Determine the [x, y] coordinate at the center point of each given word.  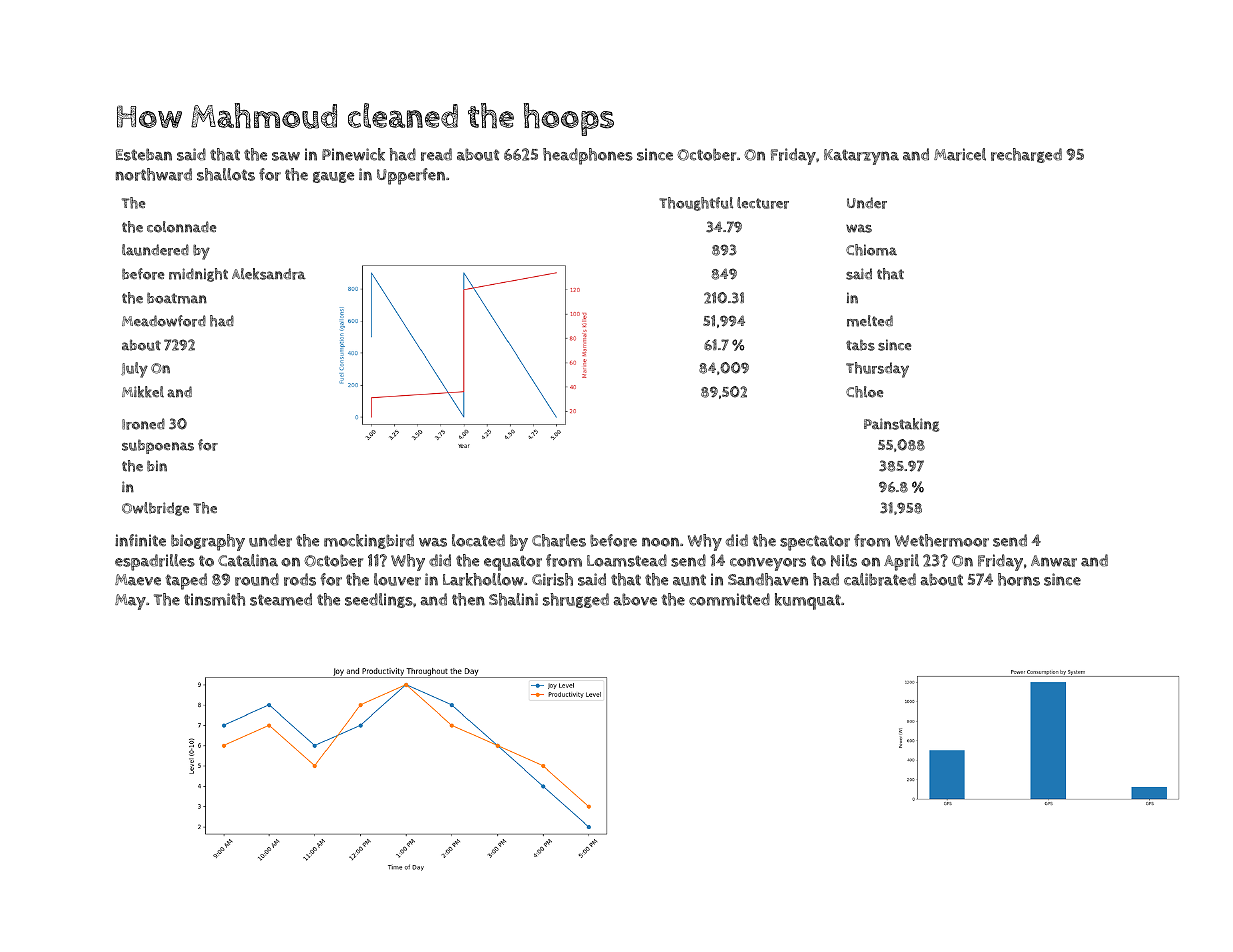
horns [1019, 579]
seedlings [379, 600]
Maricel [960, 154]
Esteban [144, 154]
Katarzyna [861, 157]
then [468, 599]
